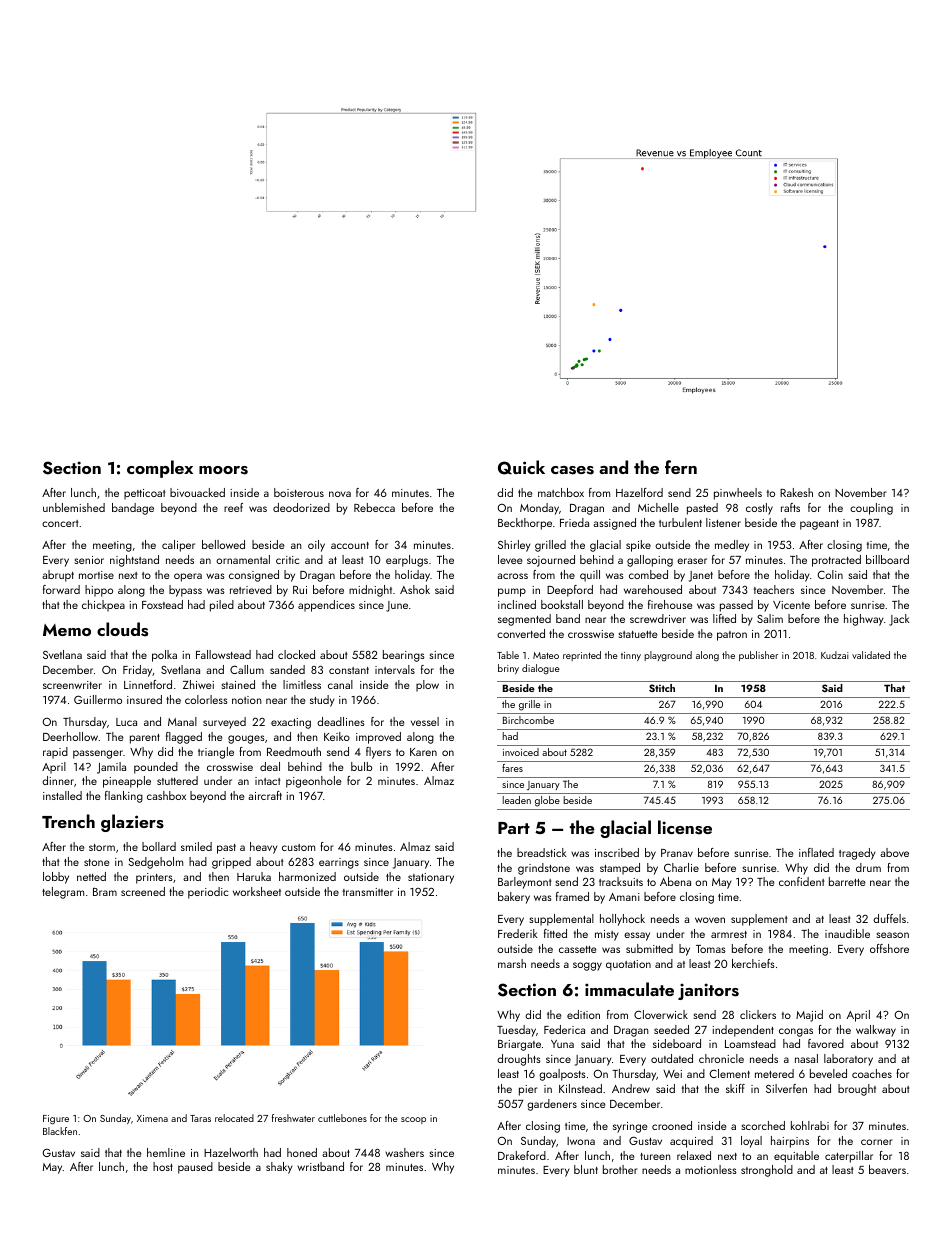  I want to click on host, so click(163, 1166).
